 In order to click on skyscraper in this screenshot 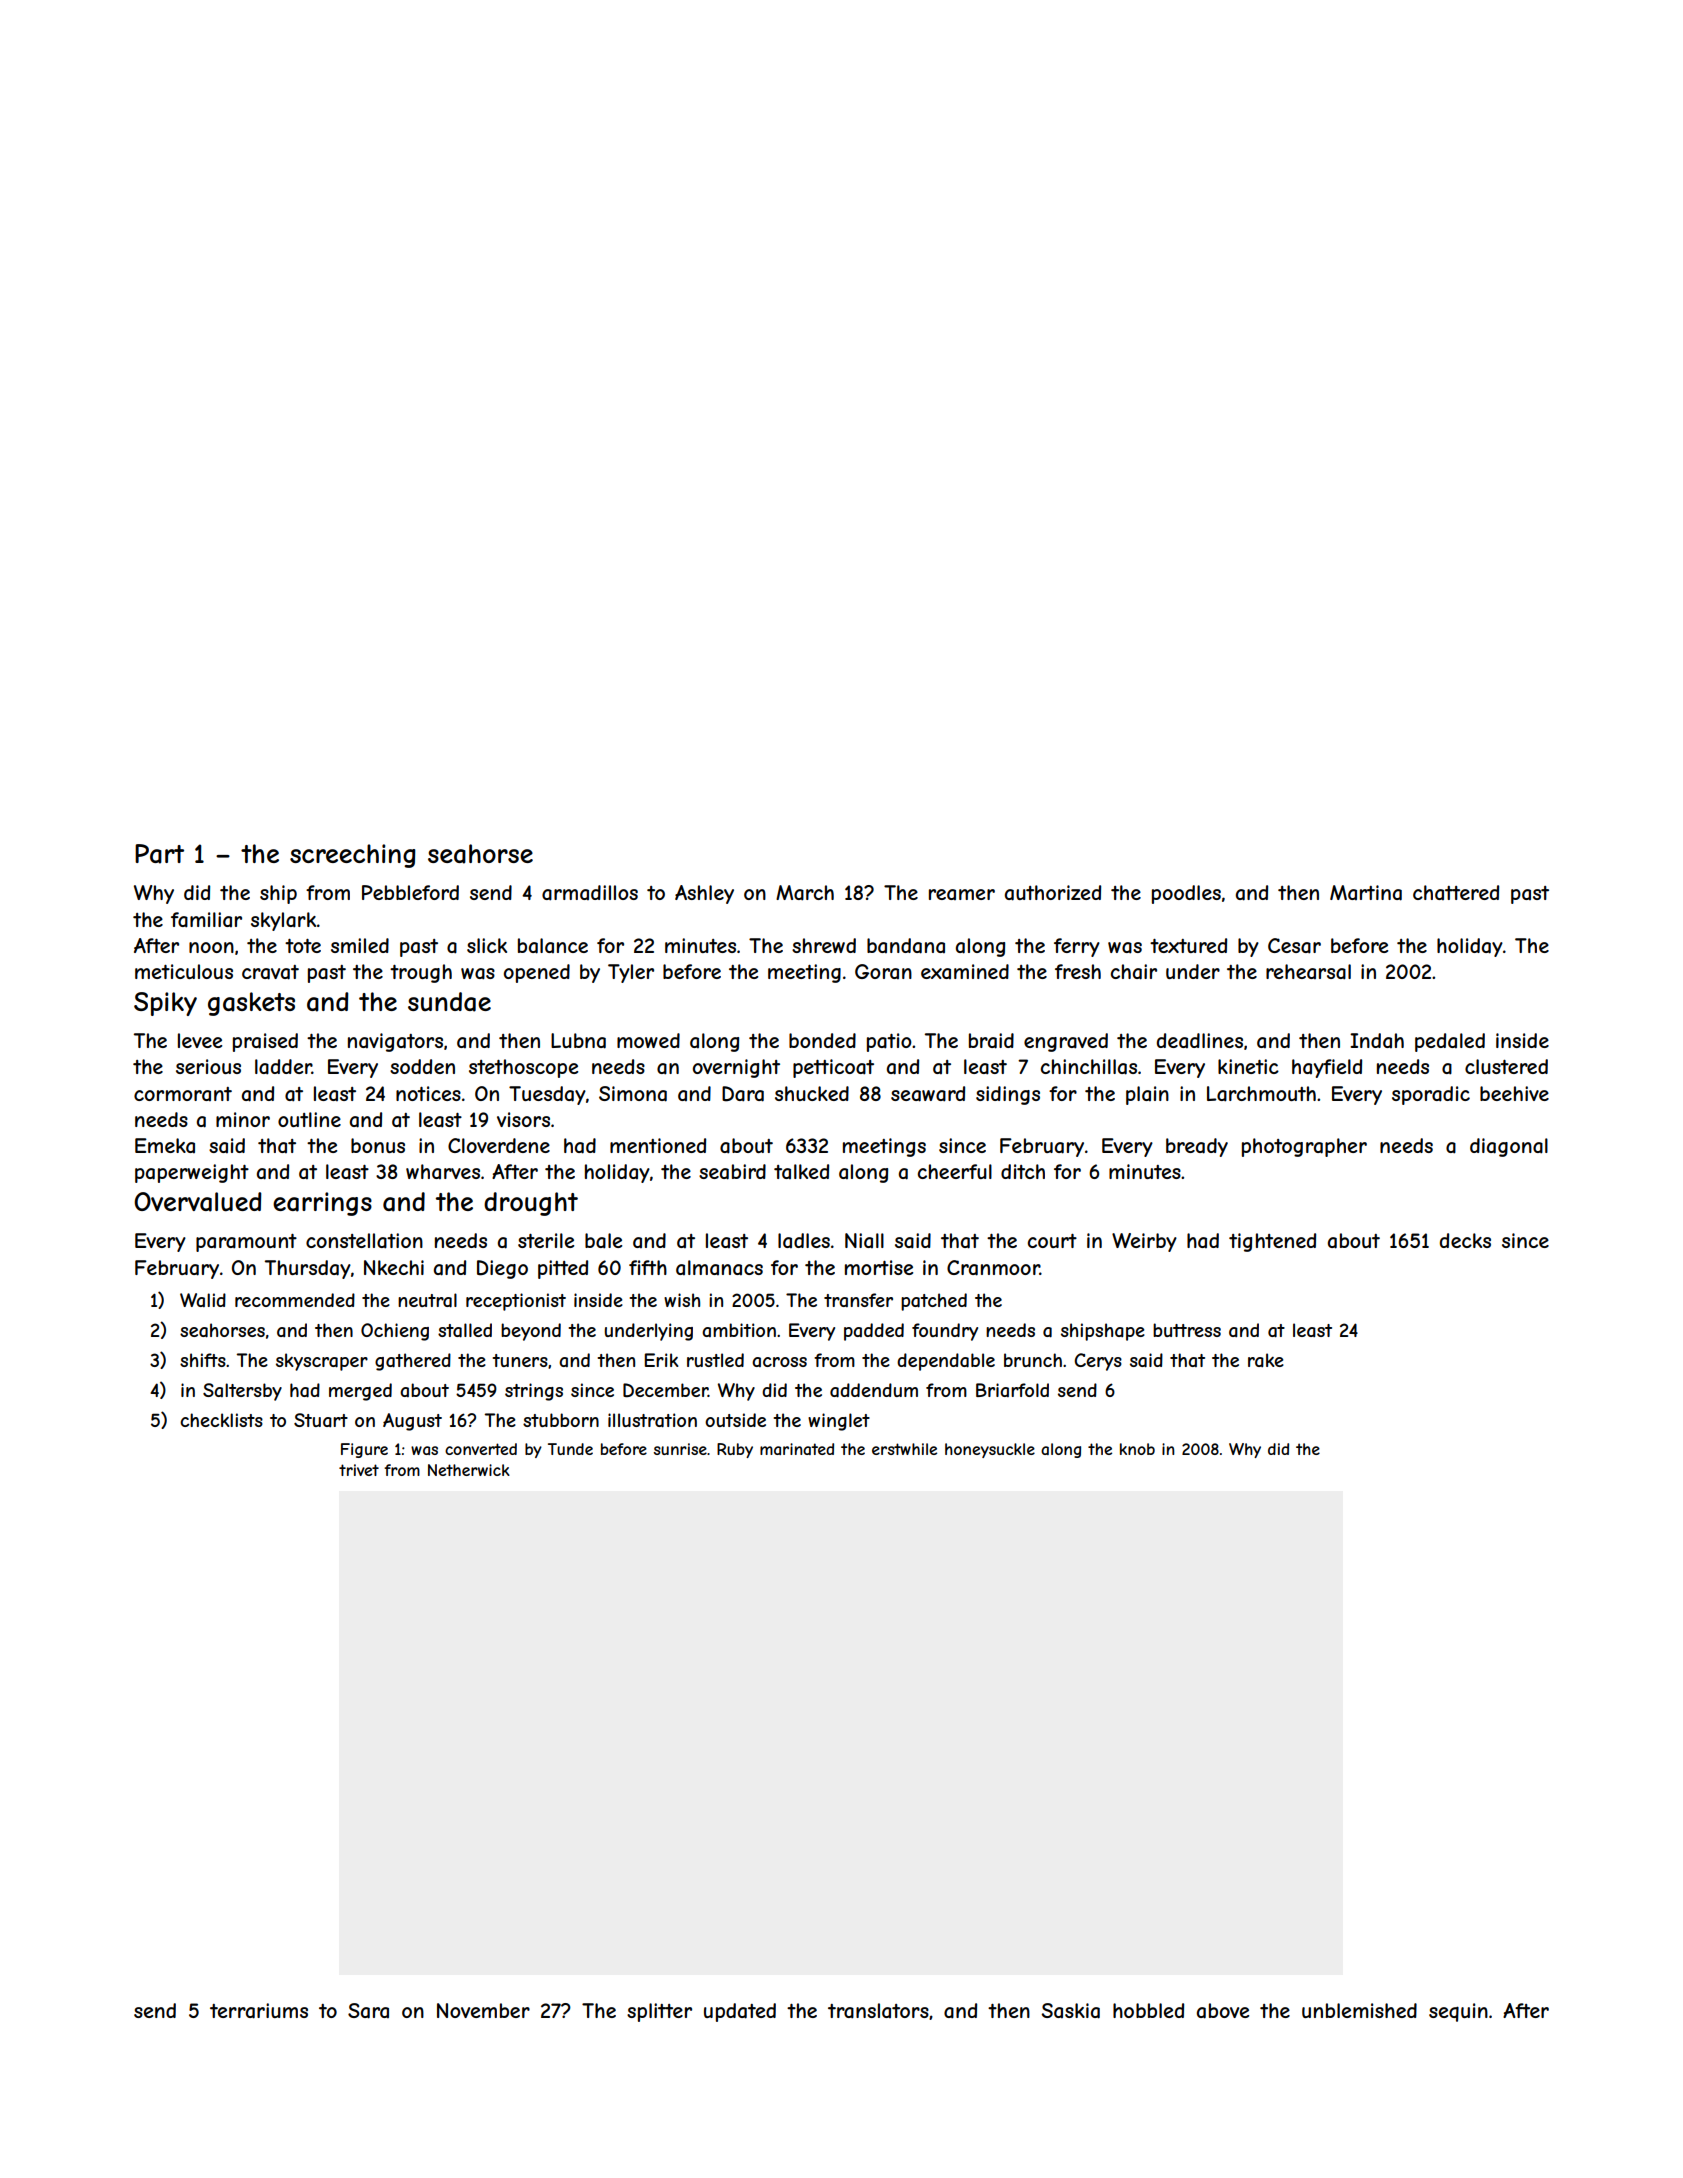, I will do `click(322, 1362)`.
